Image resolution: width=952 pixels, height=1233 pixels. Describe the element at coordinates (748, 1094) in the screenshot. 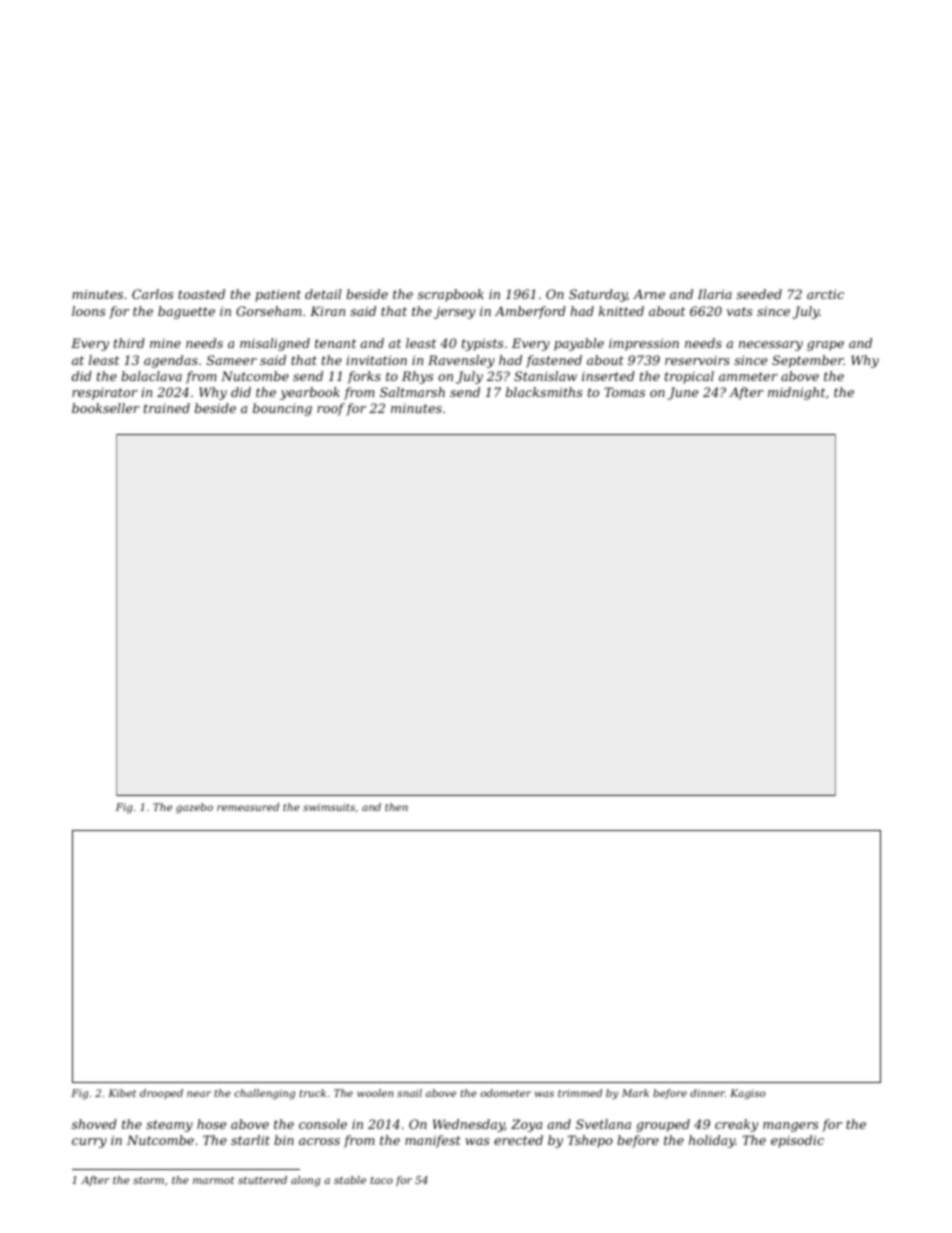

I see `Kagiso` at that location.
